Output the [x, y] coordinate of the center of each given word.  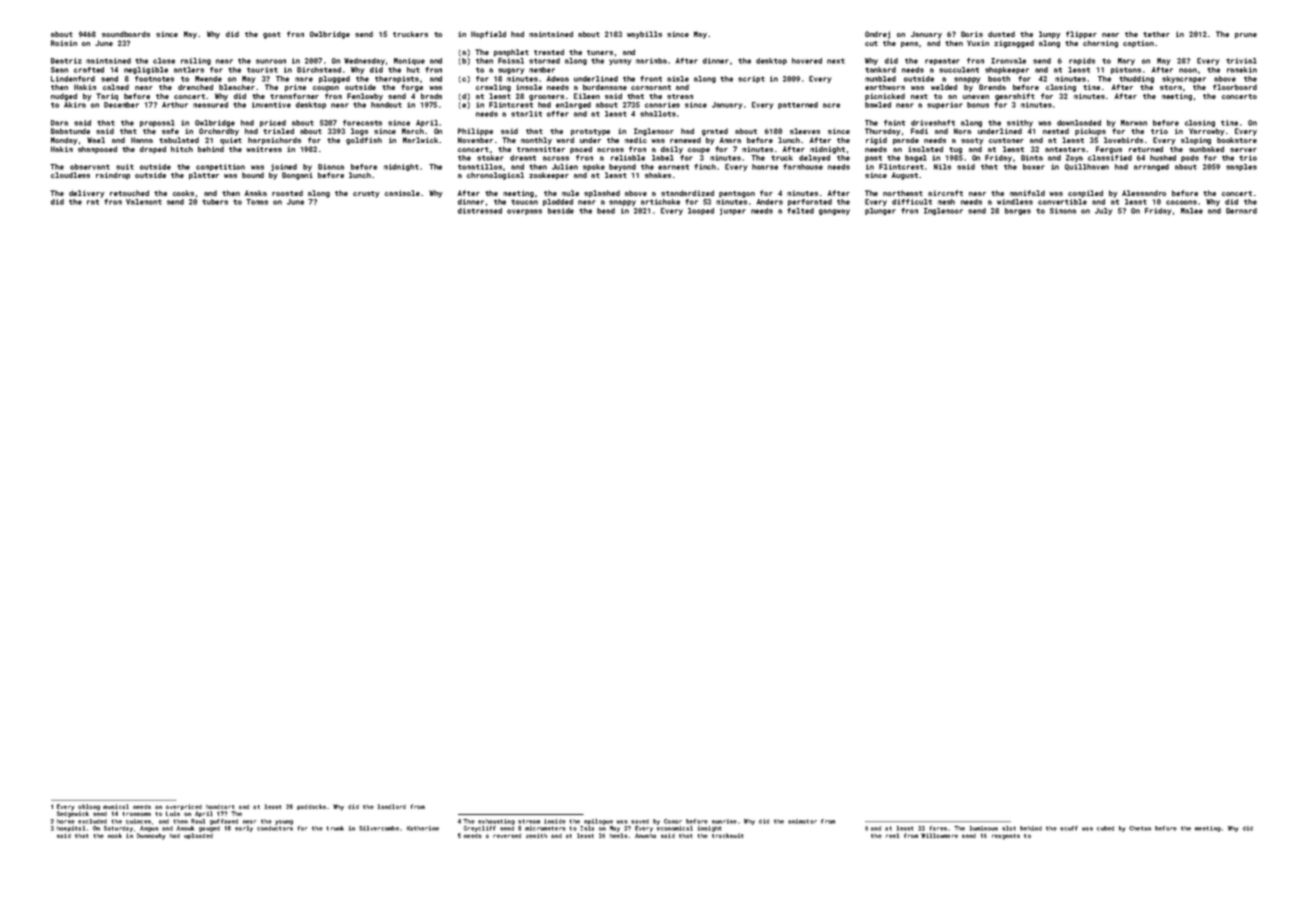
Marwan [1134, 123]
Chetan [1140, 828]
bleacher [237, 87]
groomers [546, 98]
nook [115, 835]
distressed [480, 211]
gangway [834, 212]
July [1104, 211]
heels [619, 835]
